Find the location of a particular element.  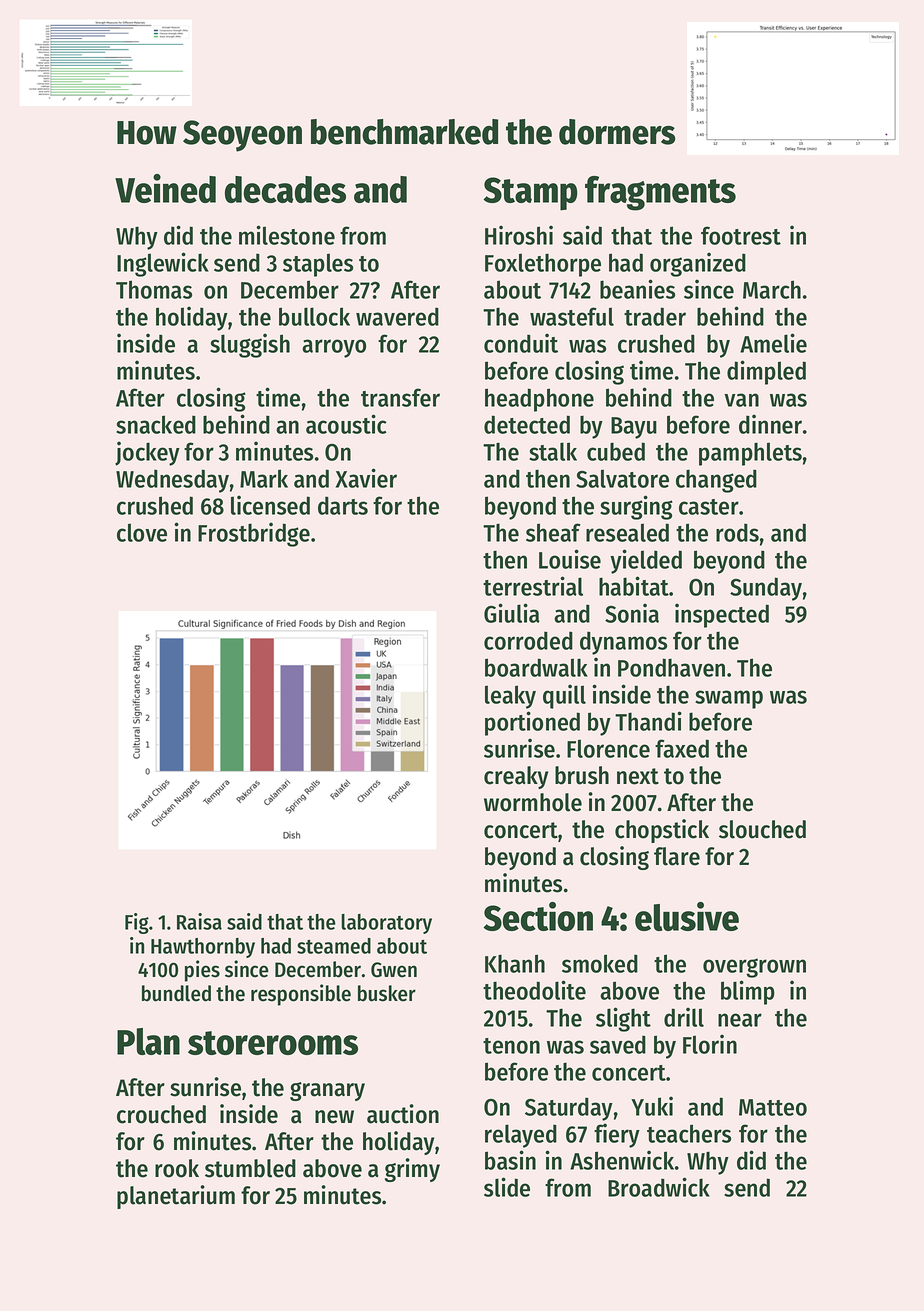

stumbled is located at coordinates (250, 1168).
